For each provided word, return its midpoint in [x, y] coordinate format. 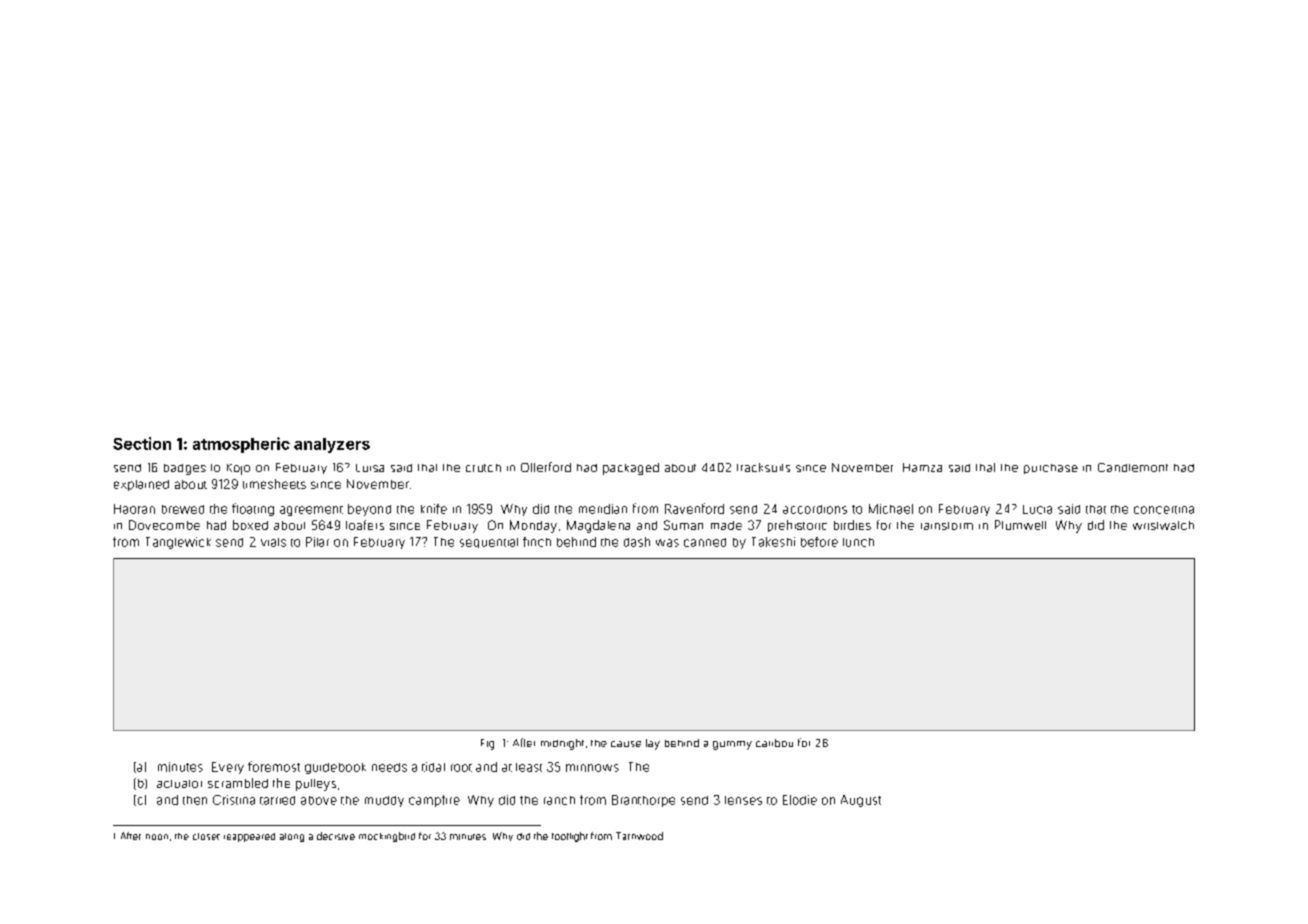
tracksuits [763, 467]
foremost [274, 766]
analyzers [332, 445]
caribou [774, 743]
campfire [434, 801]
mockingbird [387, 837]
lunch [858, 542]
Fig [487, 744]
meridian [603, 509]
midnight [562, 744]
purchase [1051, 469]
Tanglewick [178, 543]
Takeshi [773, 542]
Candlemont [1133, 467]
